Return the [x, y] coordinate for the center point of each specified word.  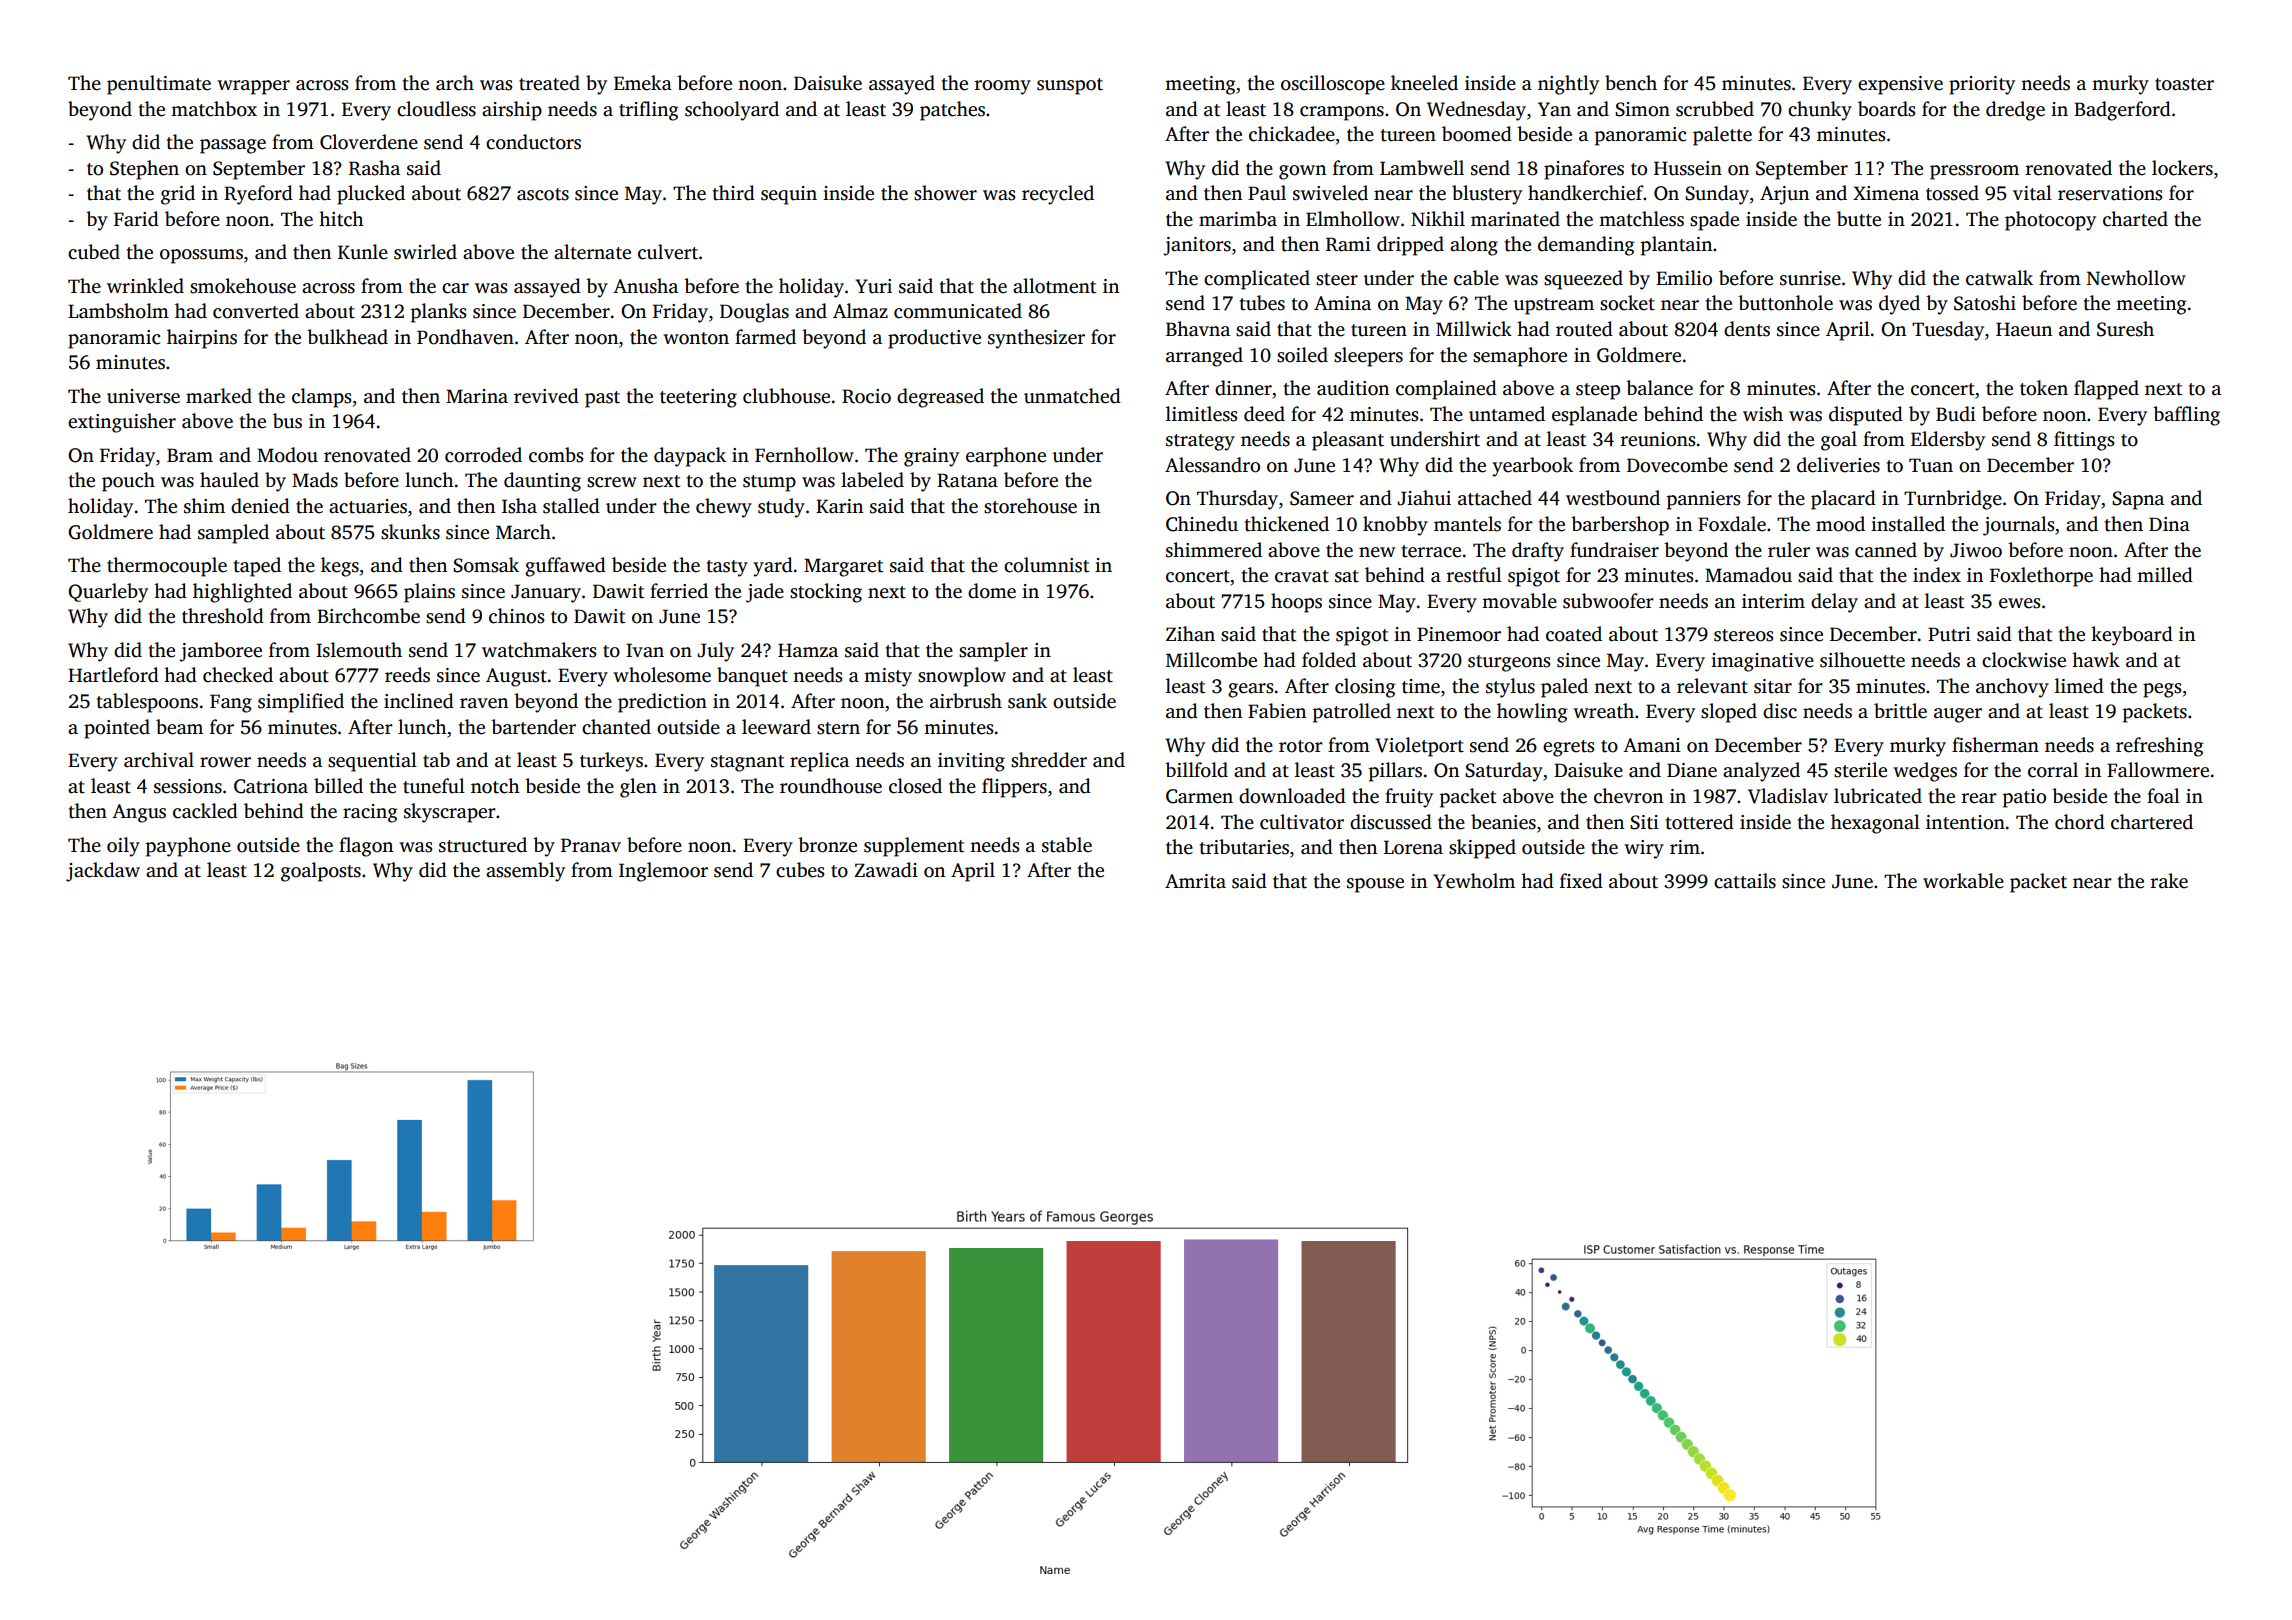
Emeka [643, 83]
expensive [1900, 85]
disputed [1866, 416]
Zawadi [886, 870]
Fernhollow [804, 455]
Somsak [486, 565]
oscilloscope [1333, 85]
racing [370, 813]
